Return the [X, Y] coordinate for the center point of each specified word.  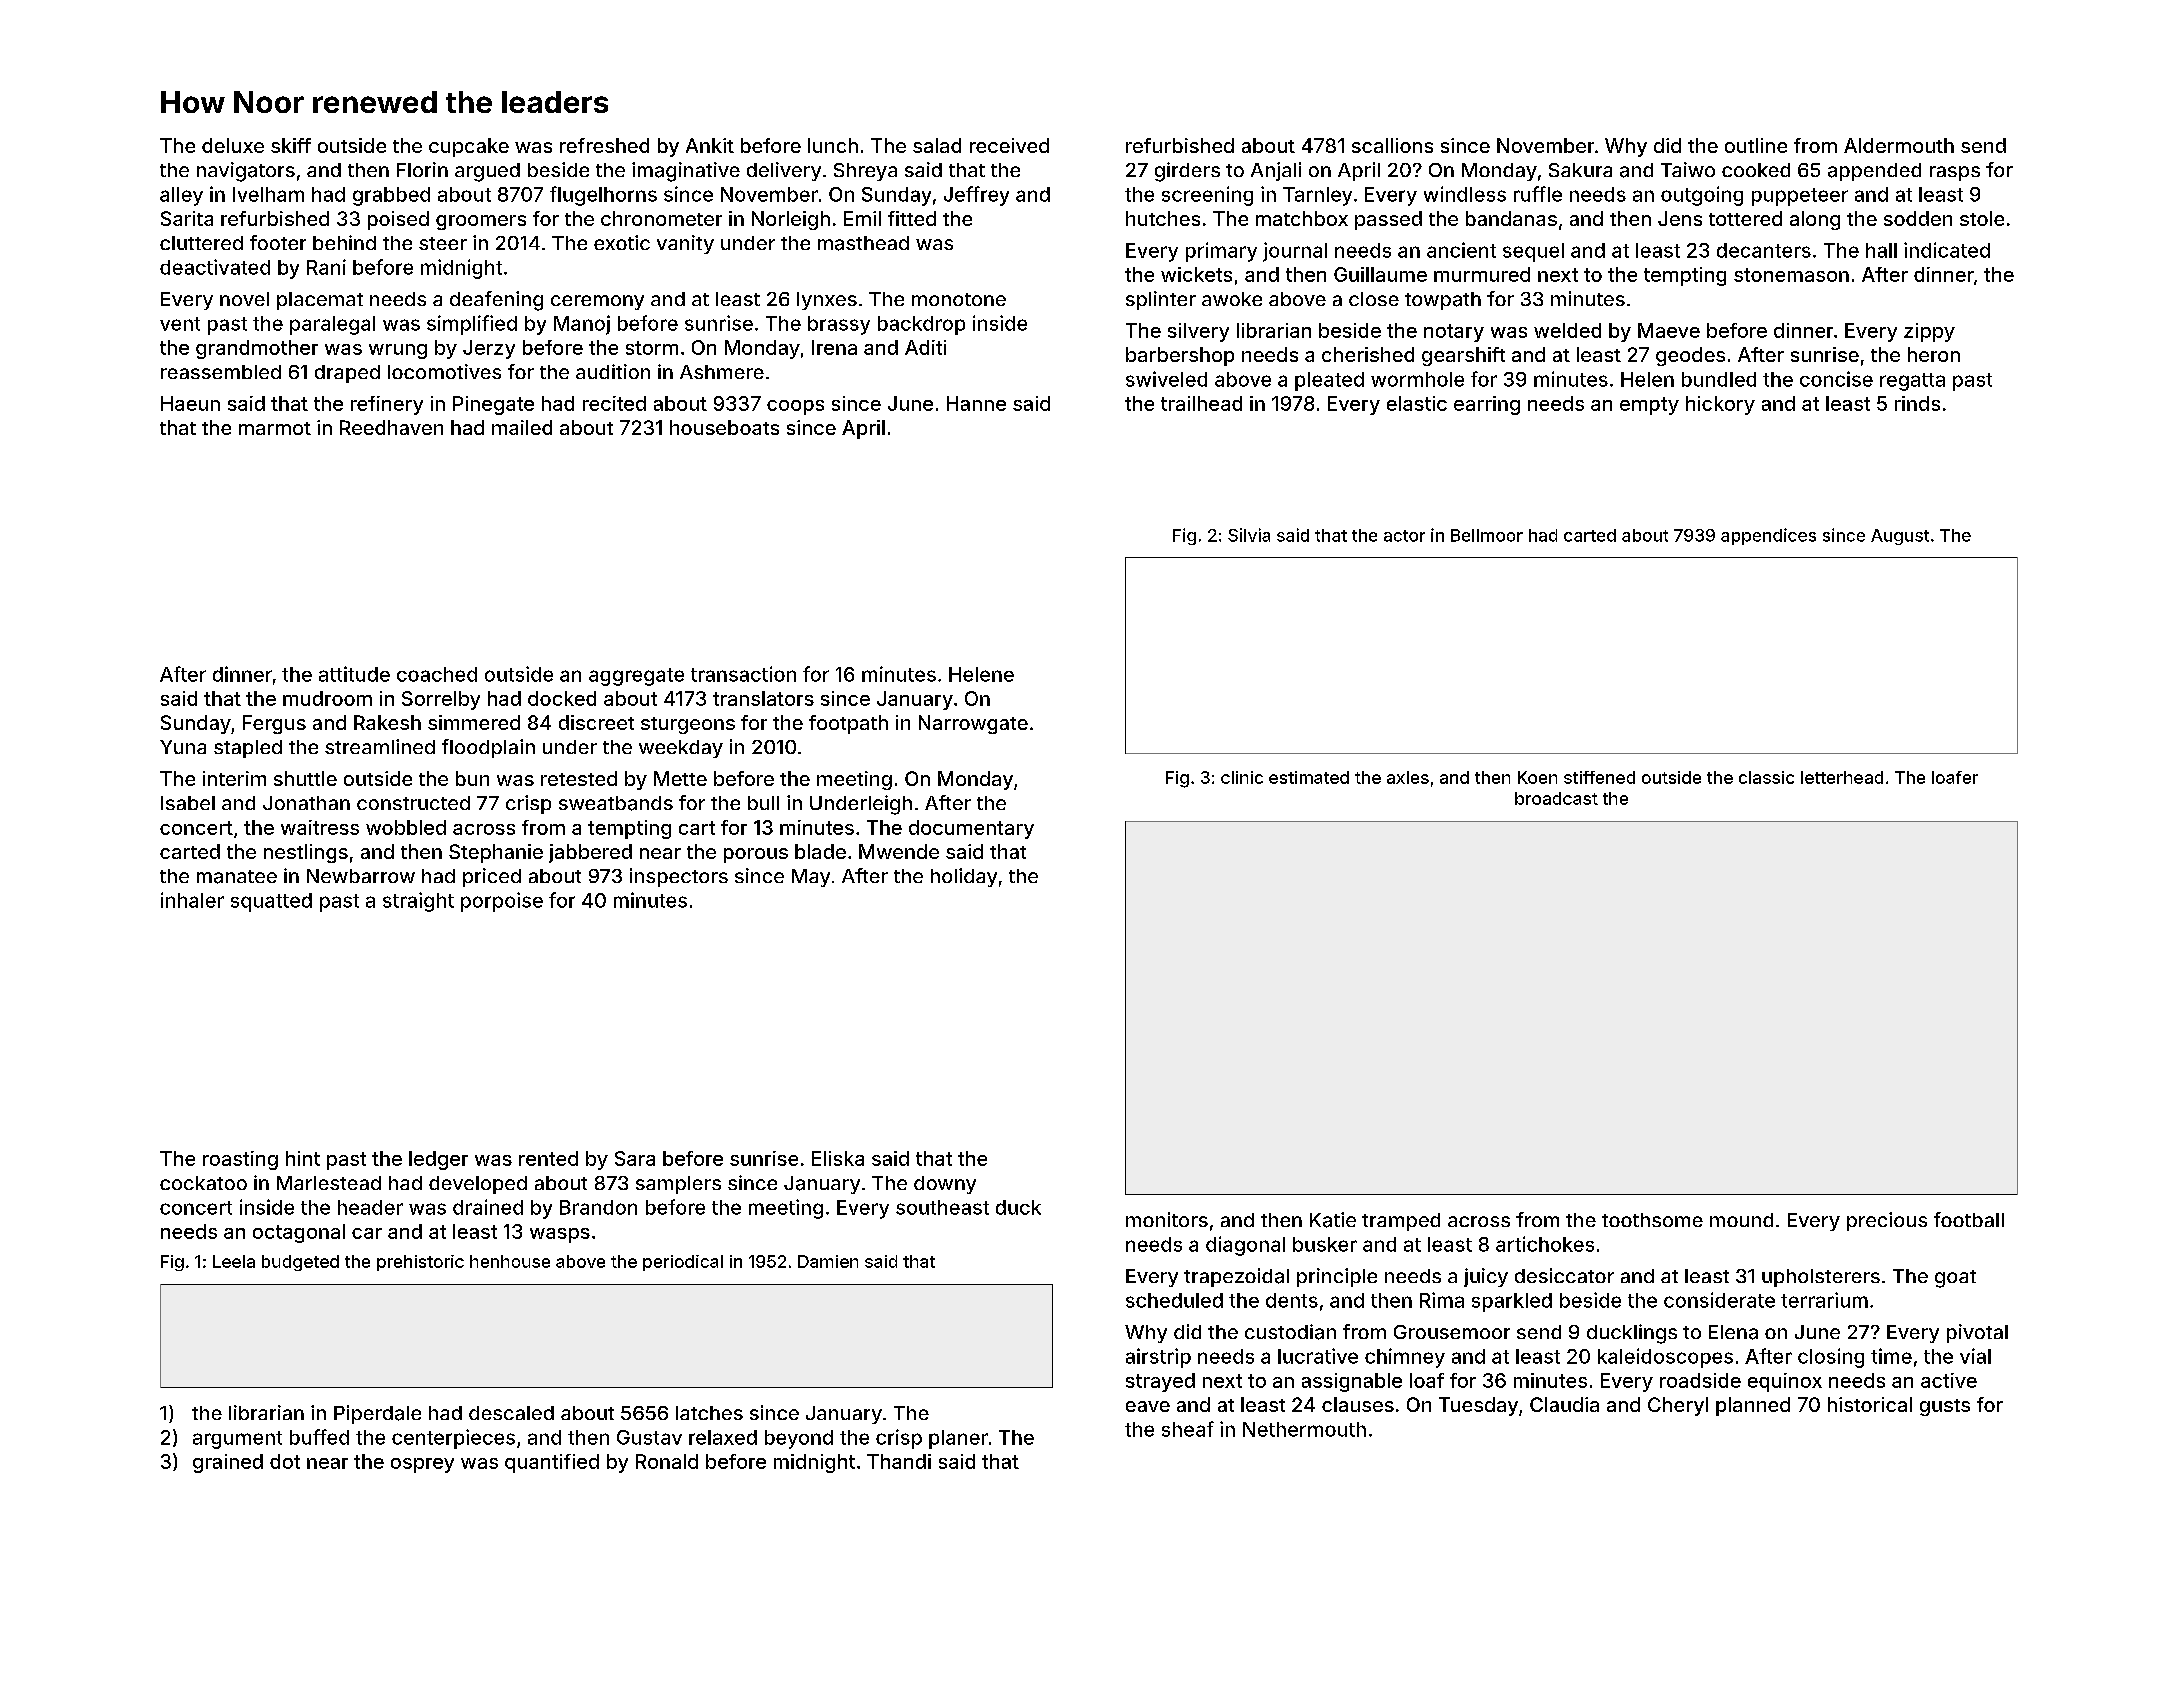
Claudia [1564, 1404]
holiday [964, 877]
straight [418, 902]
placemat [320, 301]
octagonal [299, 1233]
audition [613, 371]
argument [237, 1440]
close [1374, 299]
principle [1337, 1277]
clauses [1358, 1404]
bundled [1719, 379]
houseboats [724, 427]
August [1900, 537]
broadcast [1556, 798]
